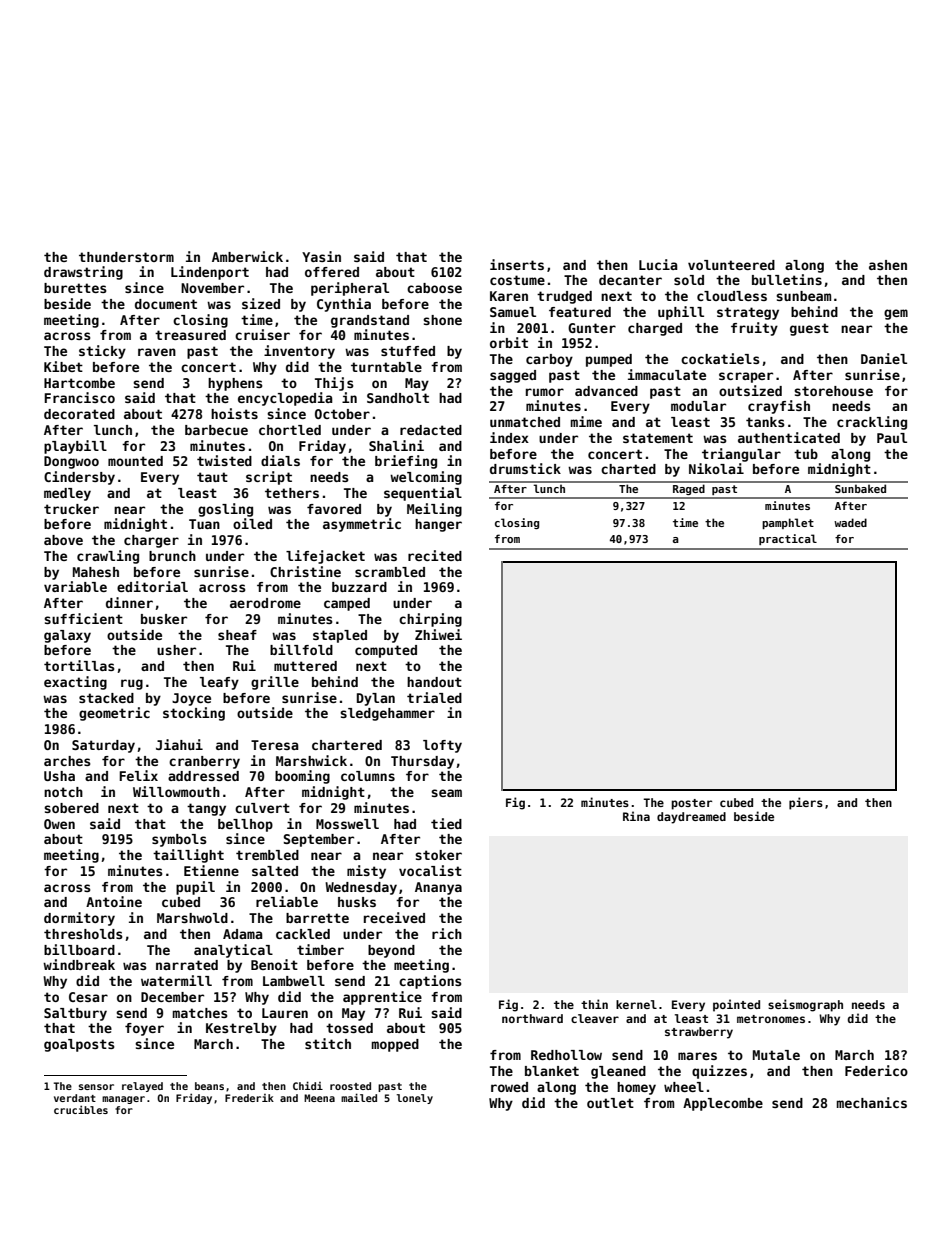  Describe the element at coordinates (442, 746) in the screenshot. I see `lofty` at that location.
